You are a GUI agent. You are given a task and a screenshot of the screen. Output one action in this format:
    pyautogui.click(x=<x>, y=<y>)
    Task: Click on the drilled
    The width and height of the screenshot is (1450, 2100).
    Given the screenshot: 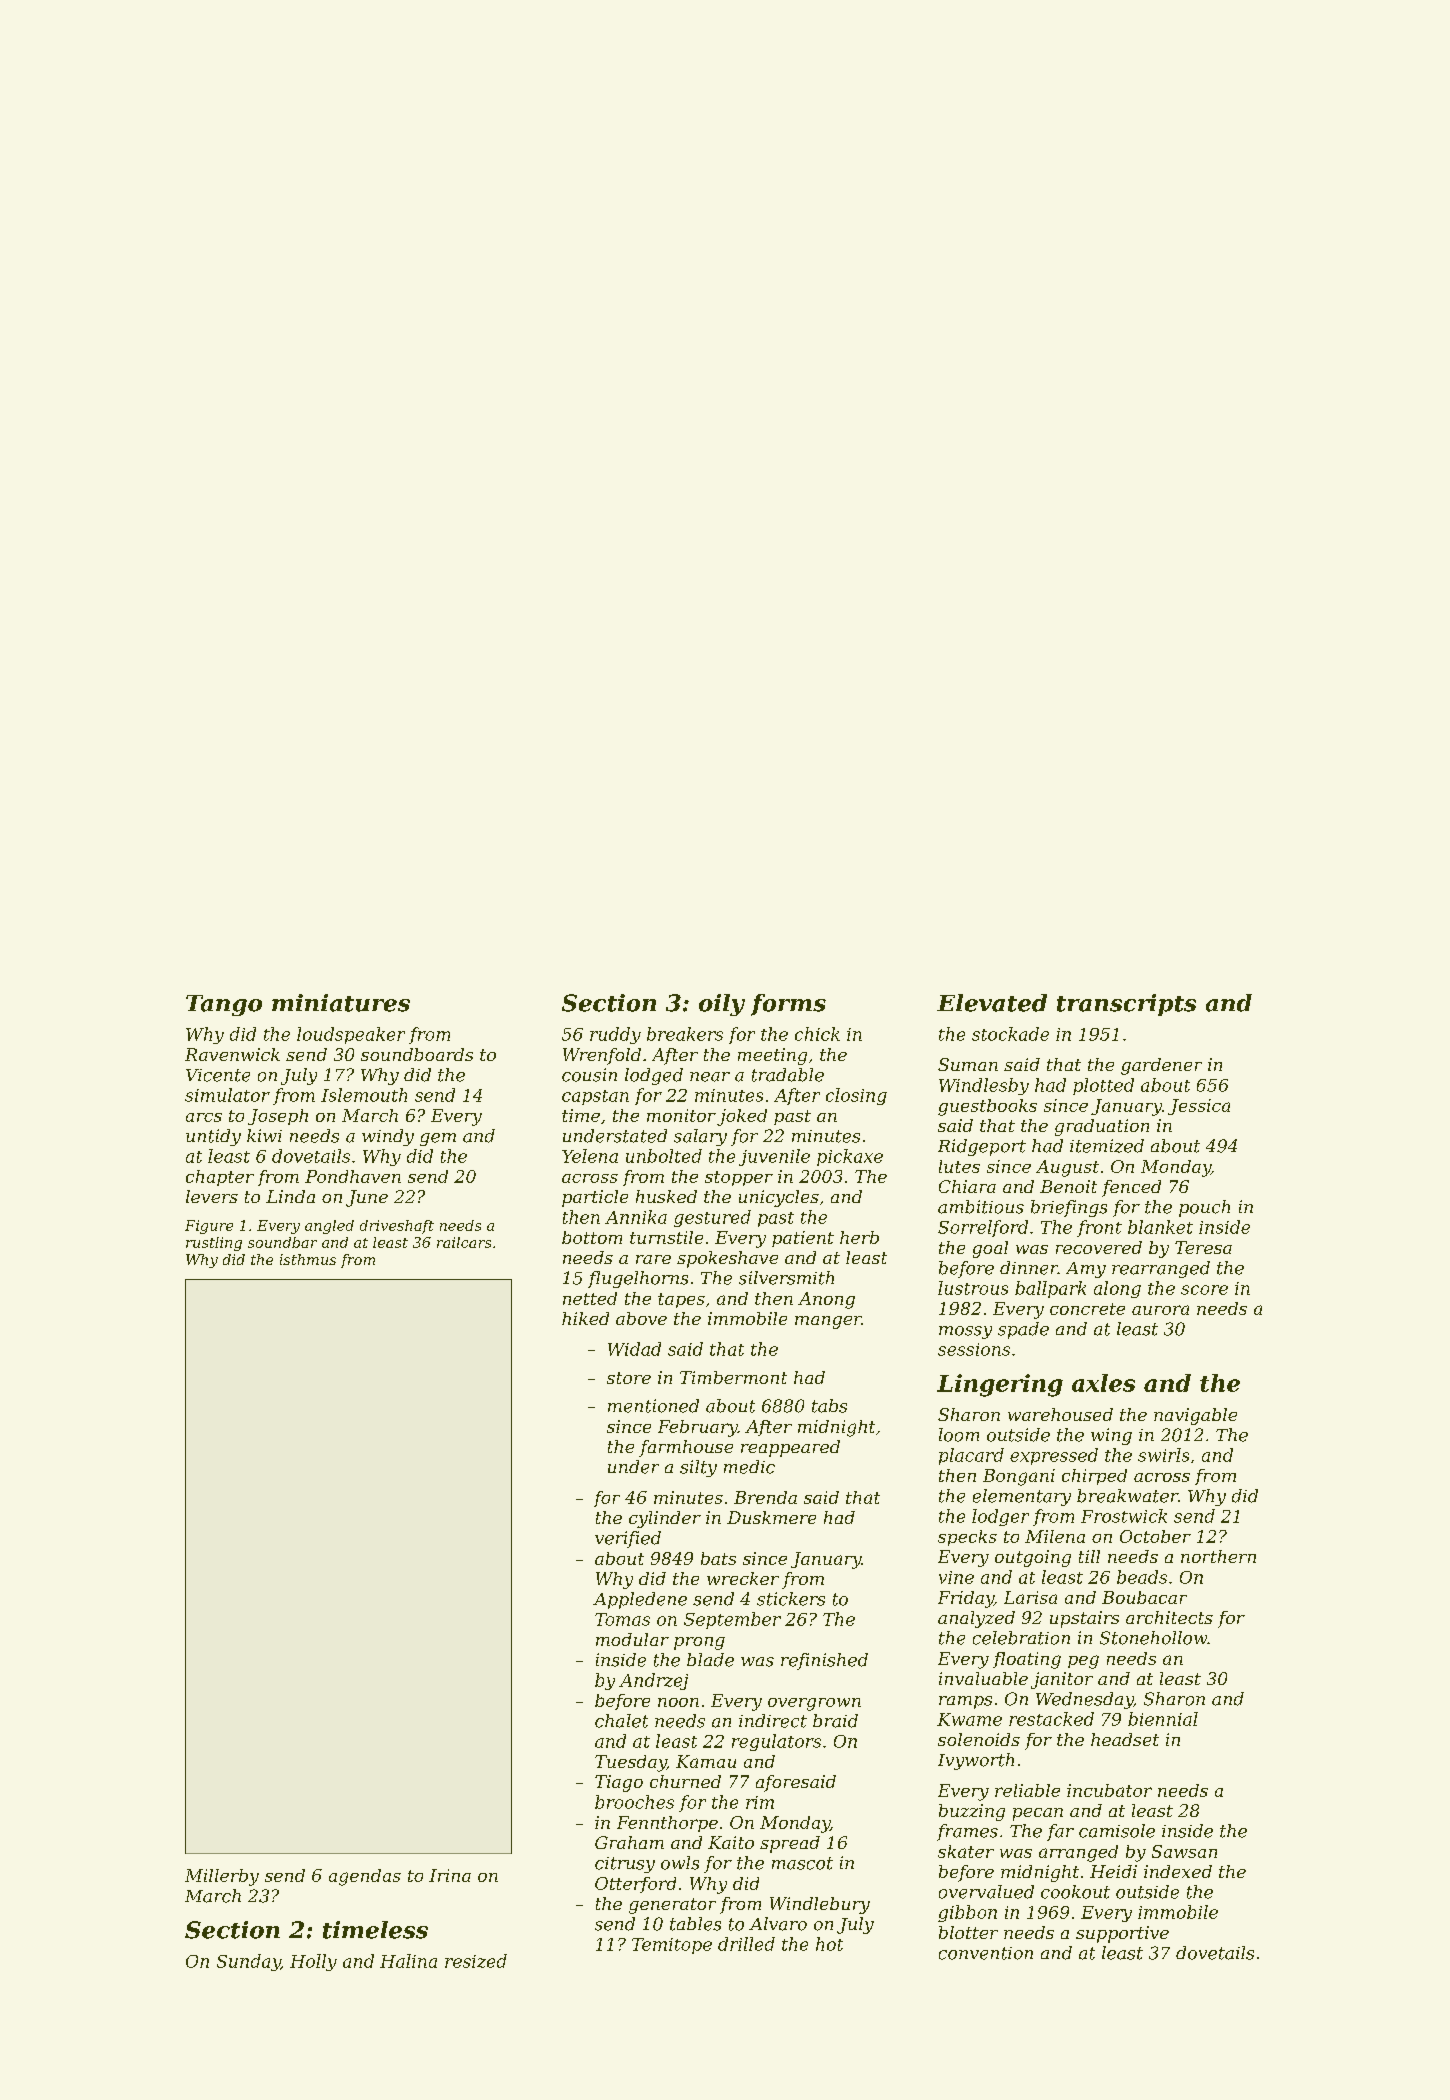 What is the action you would take?
    pyautogui.click(x=746, y=1944)
